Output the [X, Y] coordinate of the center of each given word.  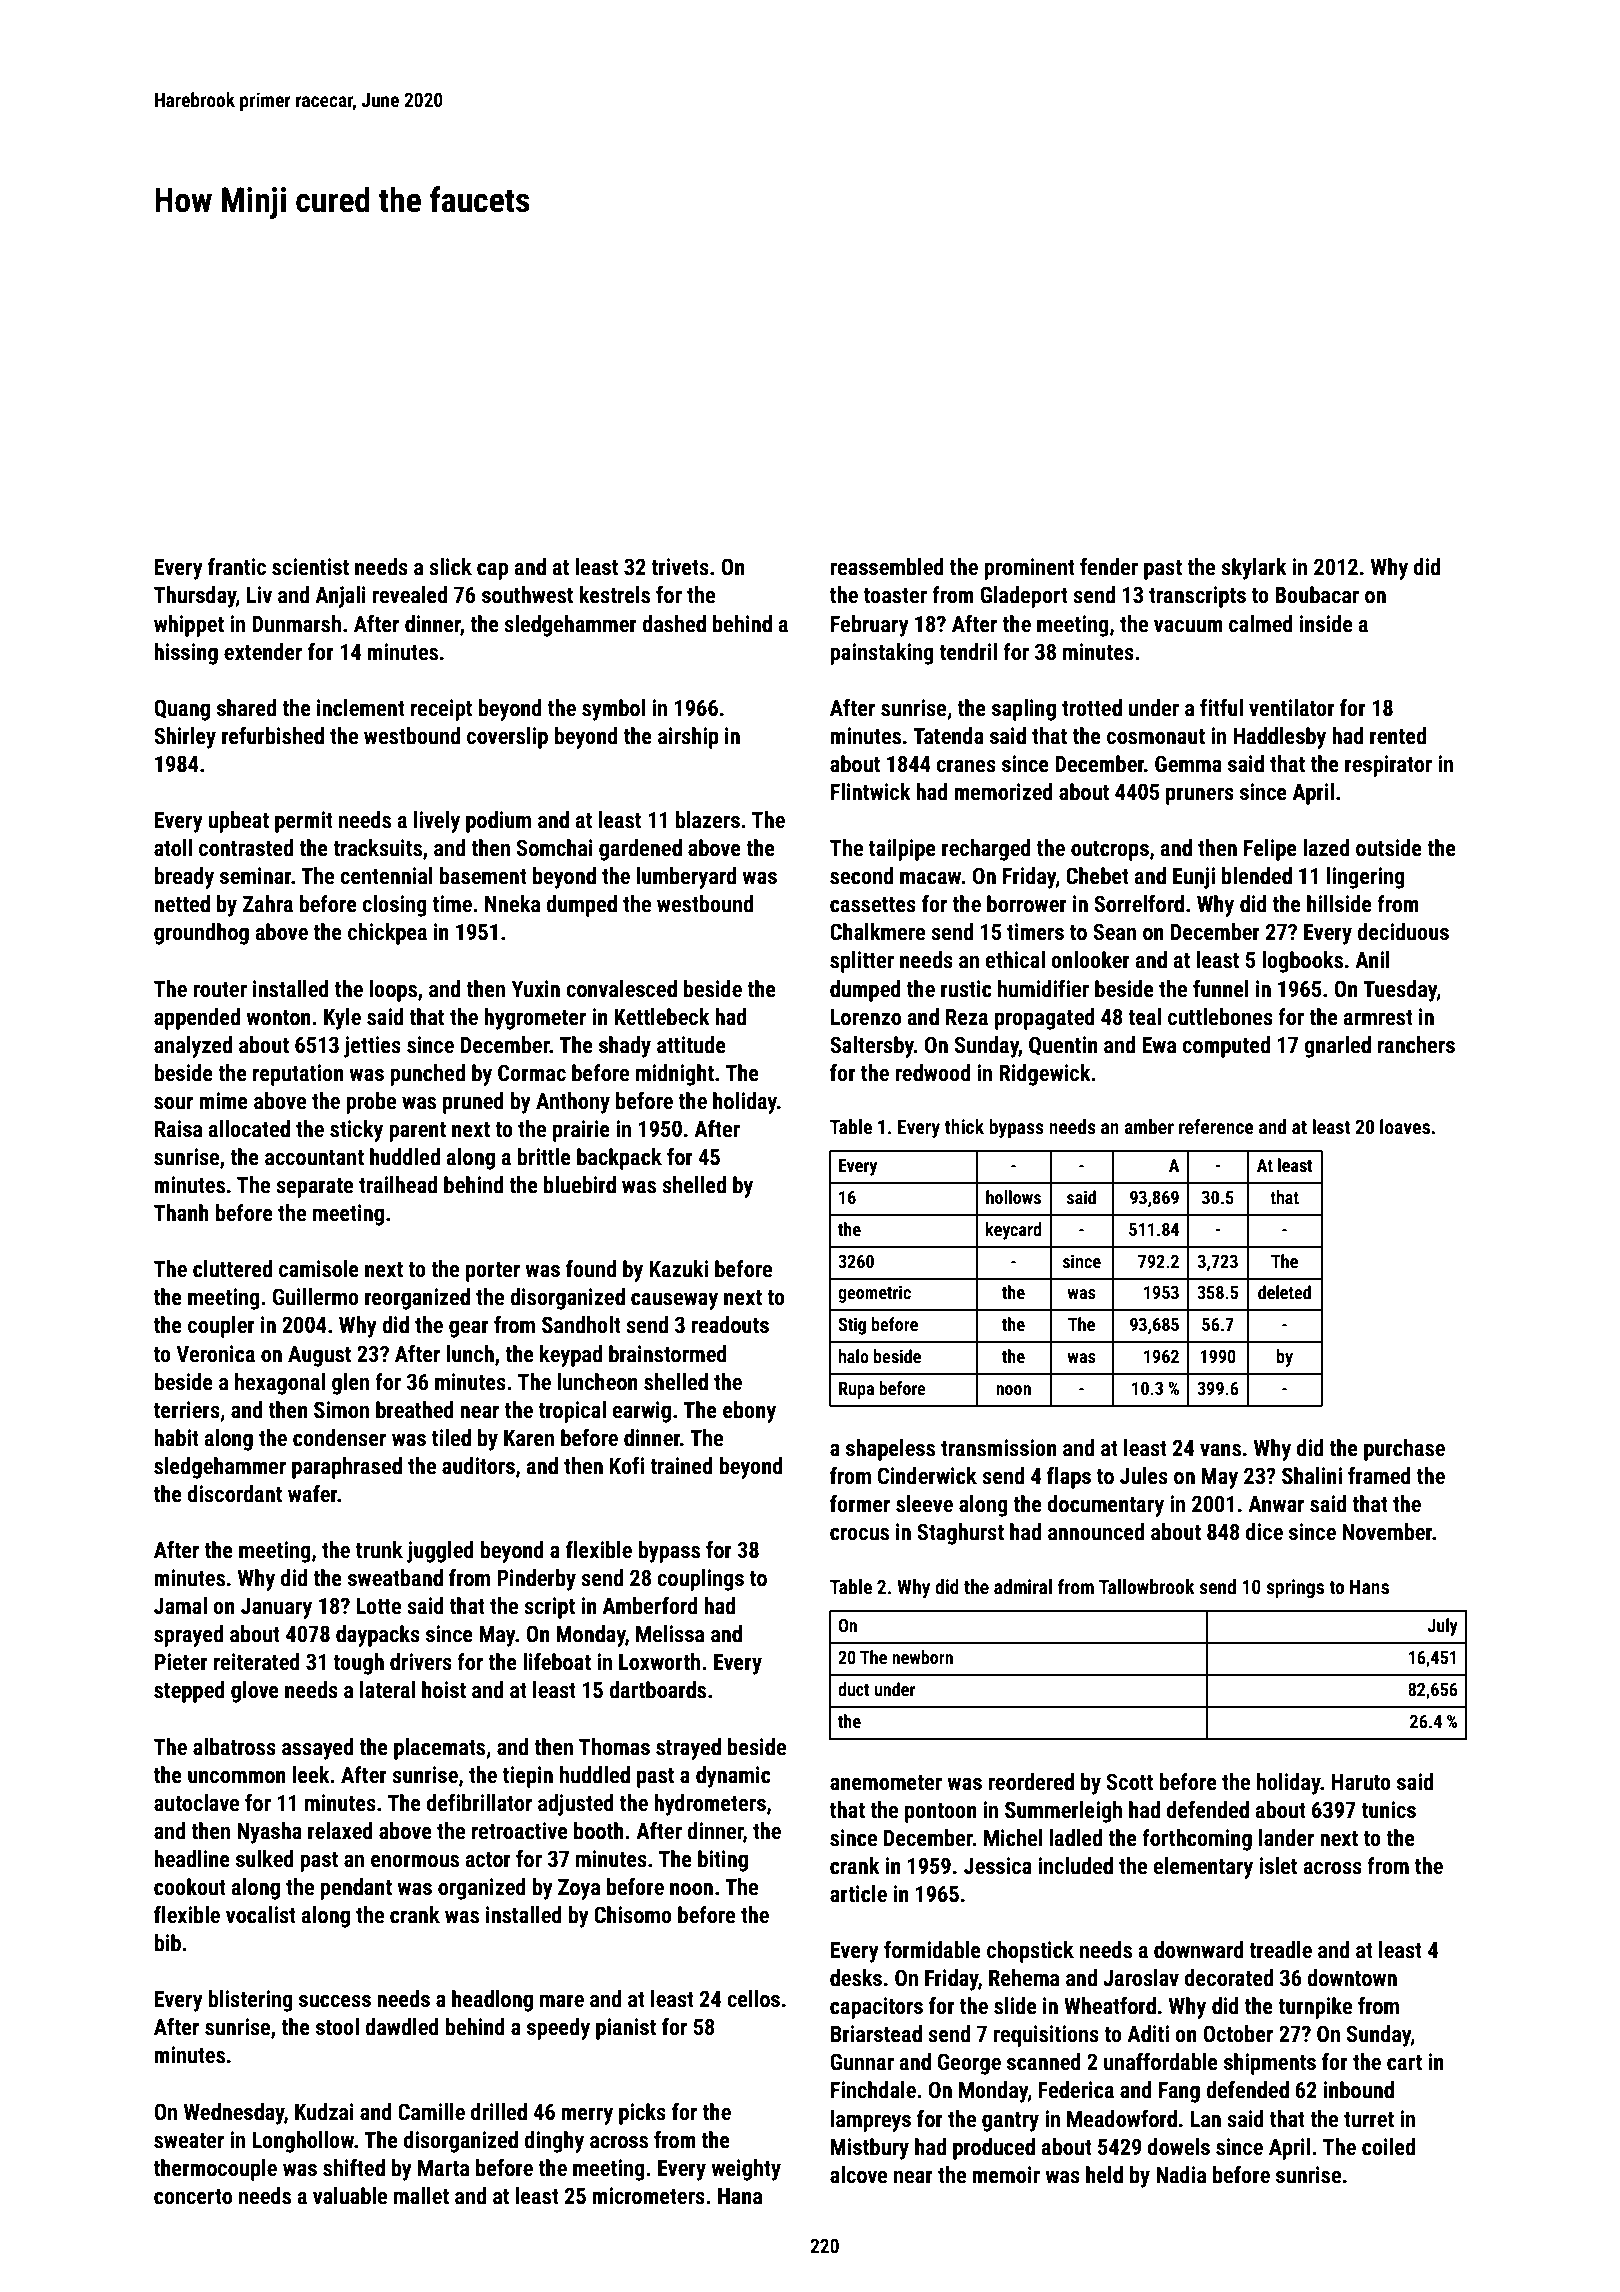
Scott [1130, 1782]
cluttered [232, 1269]
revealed [410, 595]
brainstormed [668, 1354]
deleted [1284, 1292]
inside [1326, 624]
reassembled [887, 567]
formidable [932, 1950]
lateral [387, 1690]
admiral [1023, 1586]
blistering [250, 2001]
